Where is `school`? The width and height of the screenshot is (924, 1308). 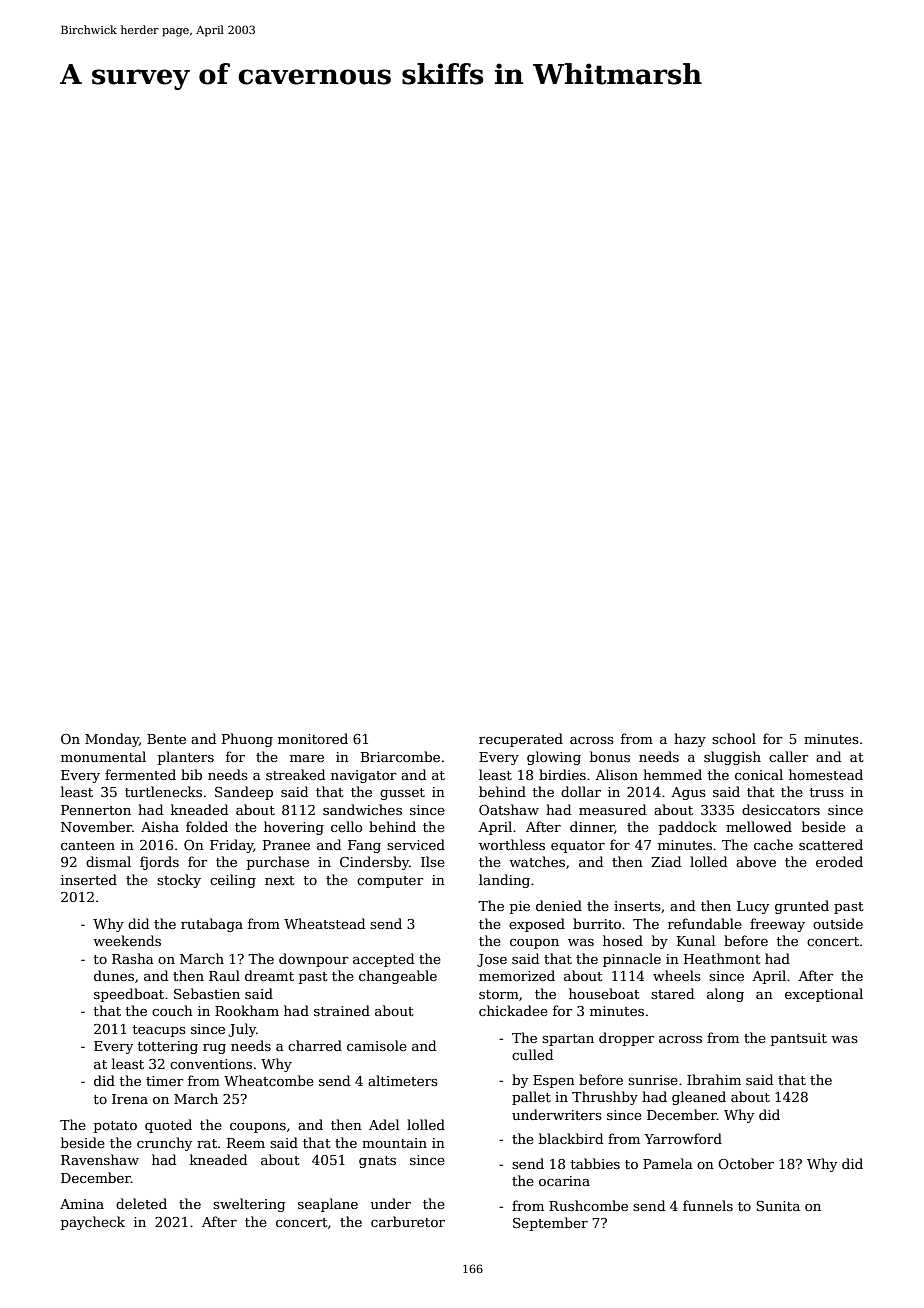 school is located at coordinates (734, 738).
